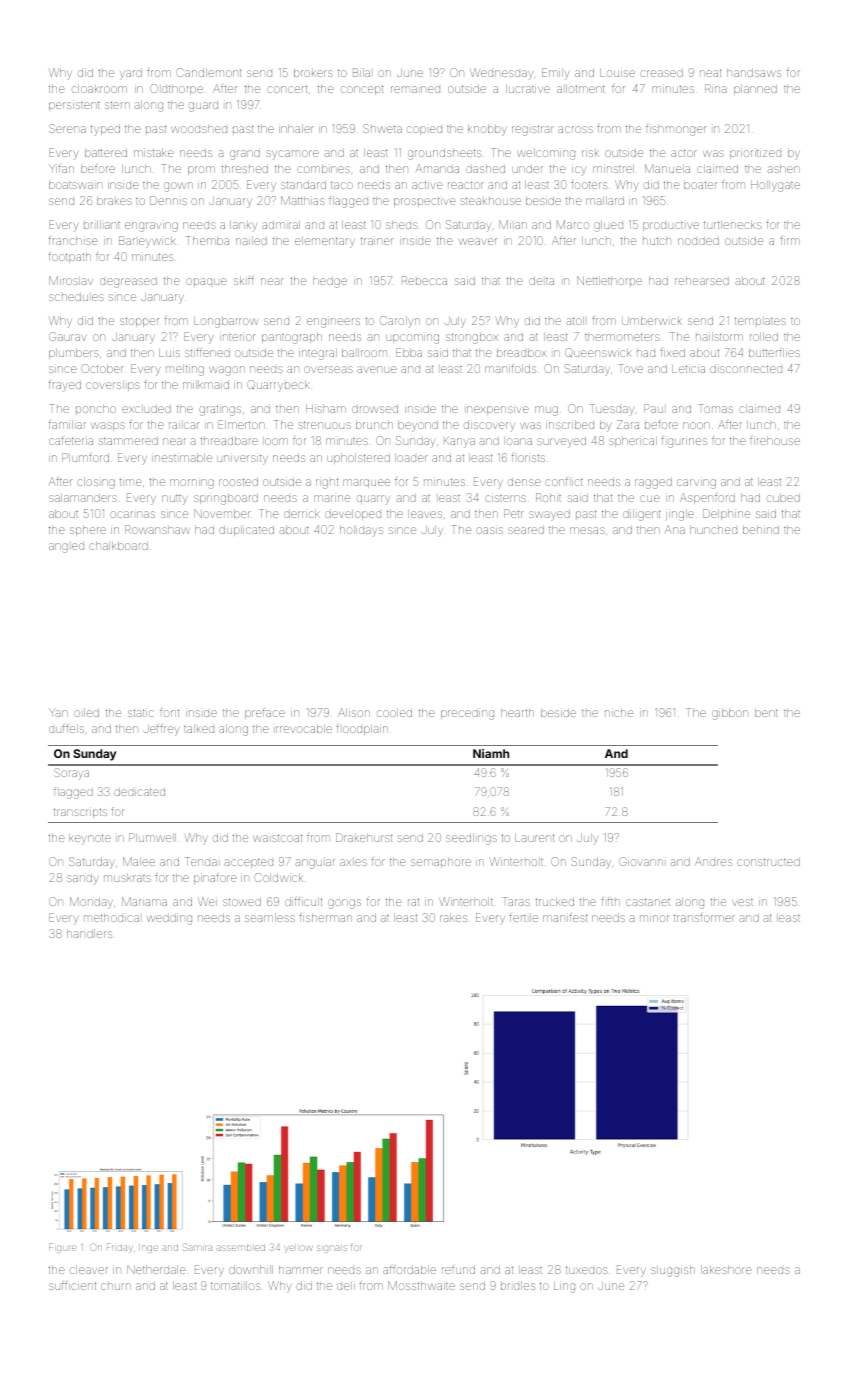 The height and width of the screenshot is (1400, 849). Describe the element at coordinates (761, 530) in the screenshot. I see `behind` at that location.
